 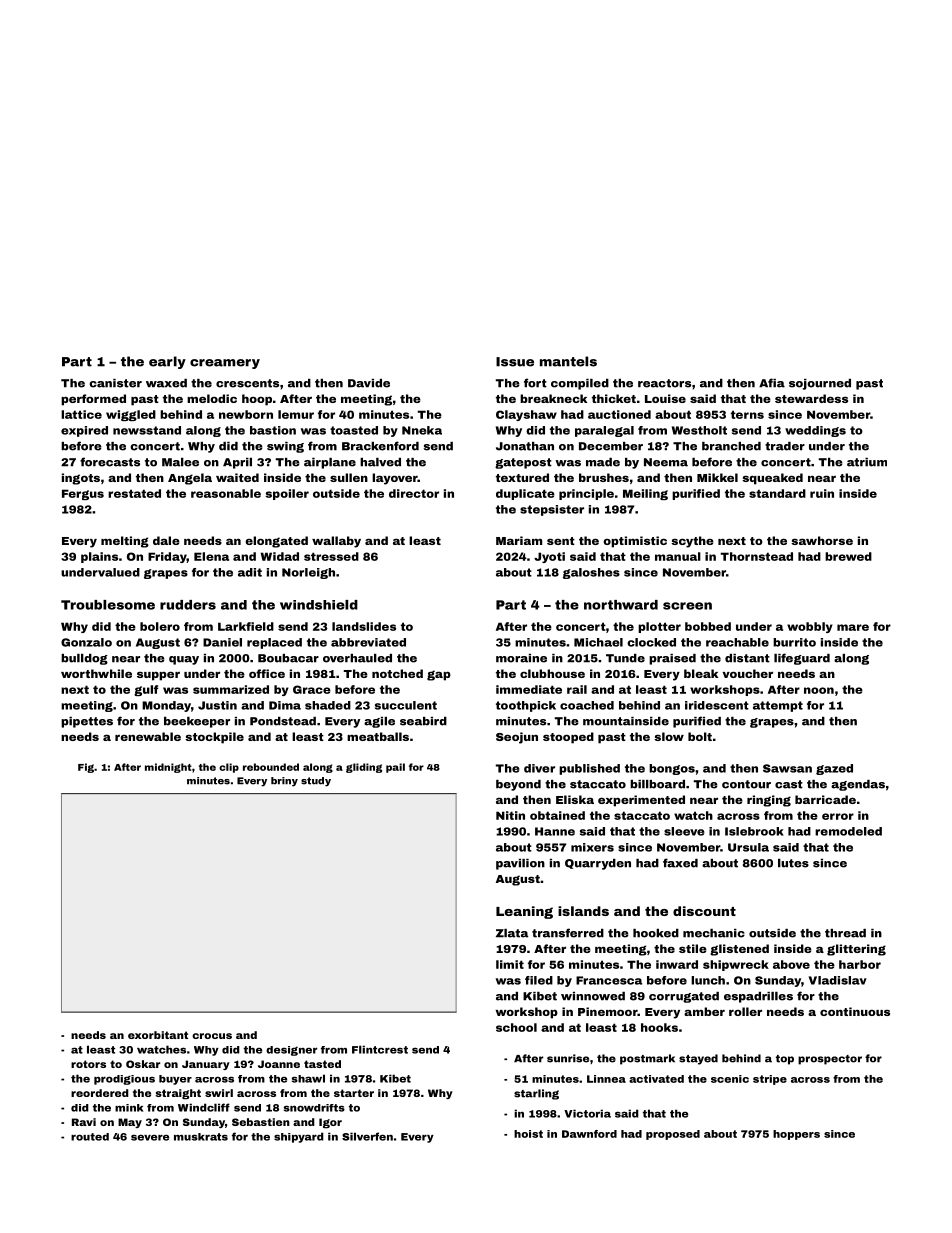 I want to click on bobbed, so click(x=708, y=626).
